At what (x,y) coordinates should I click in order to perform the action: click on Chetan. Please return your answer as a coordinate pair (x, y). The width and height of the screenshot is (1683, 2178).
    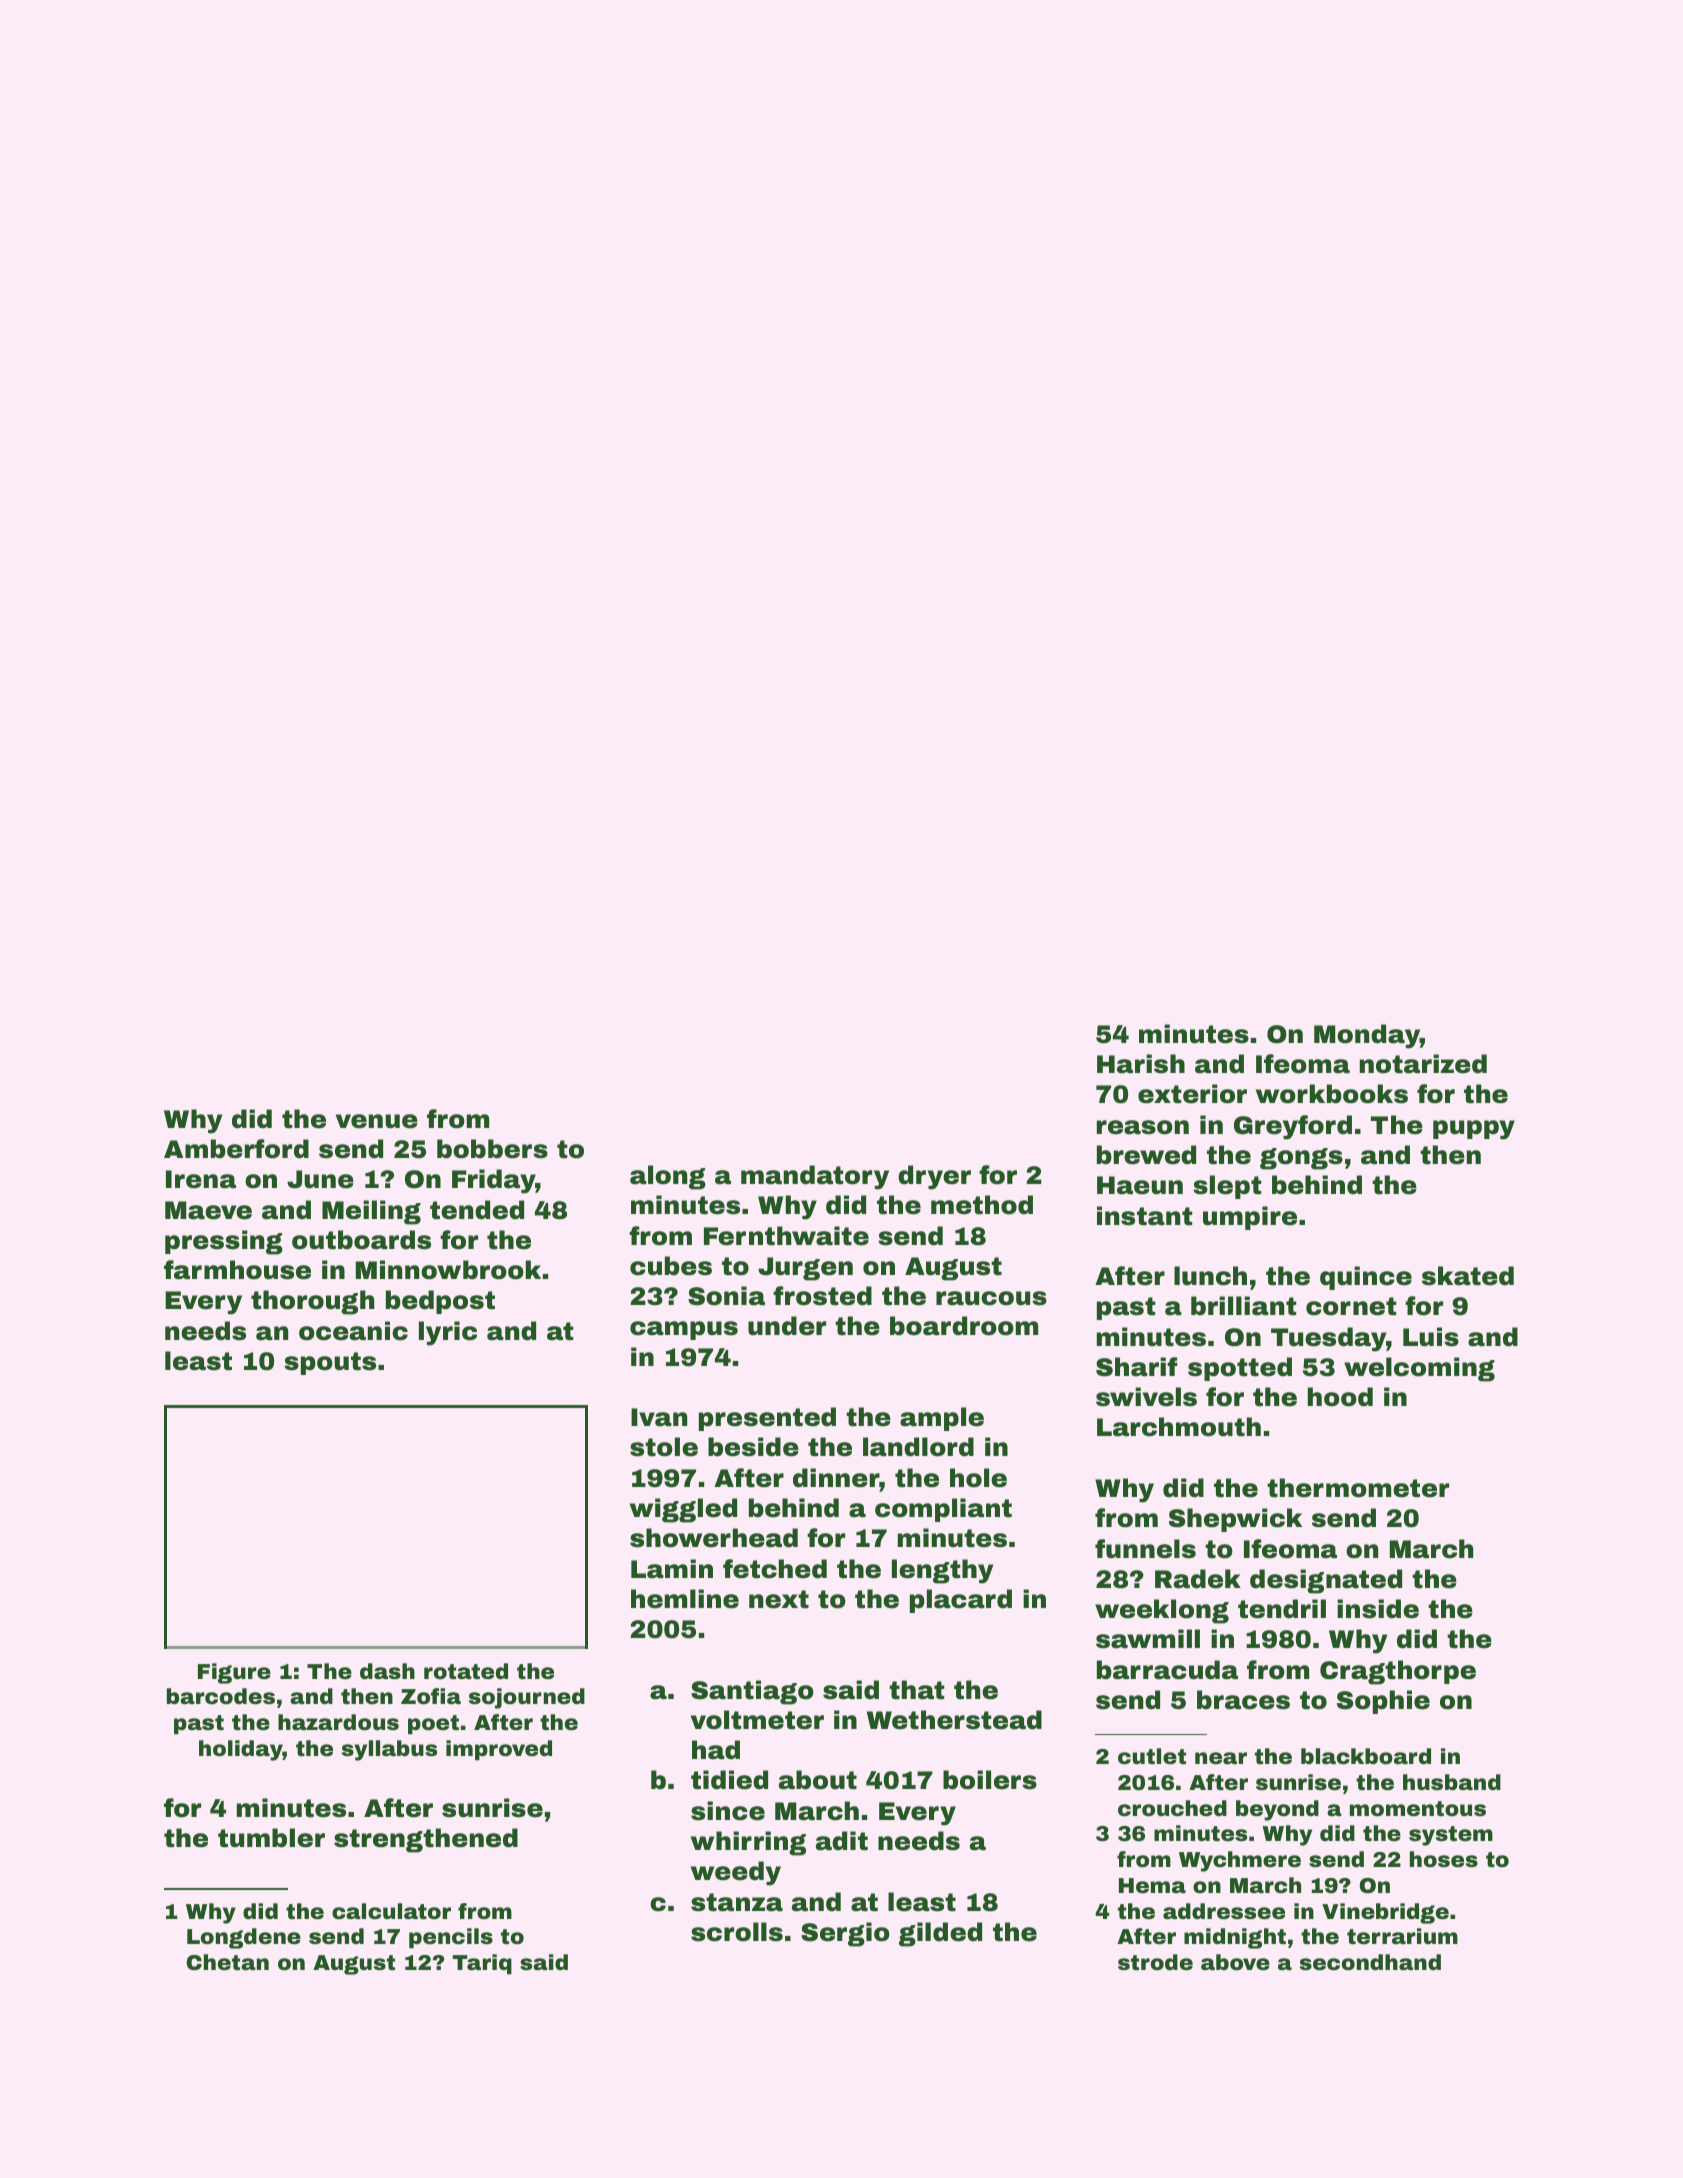
    Looking at the image, I should click on (227, 1962).
